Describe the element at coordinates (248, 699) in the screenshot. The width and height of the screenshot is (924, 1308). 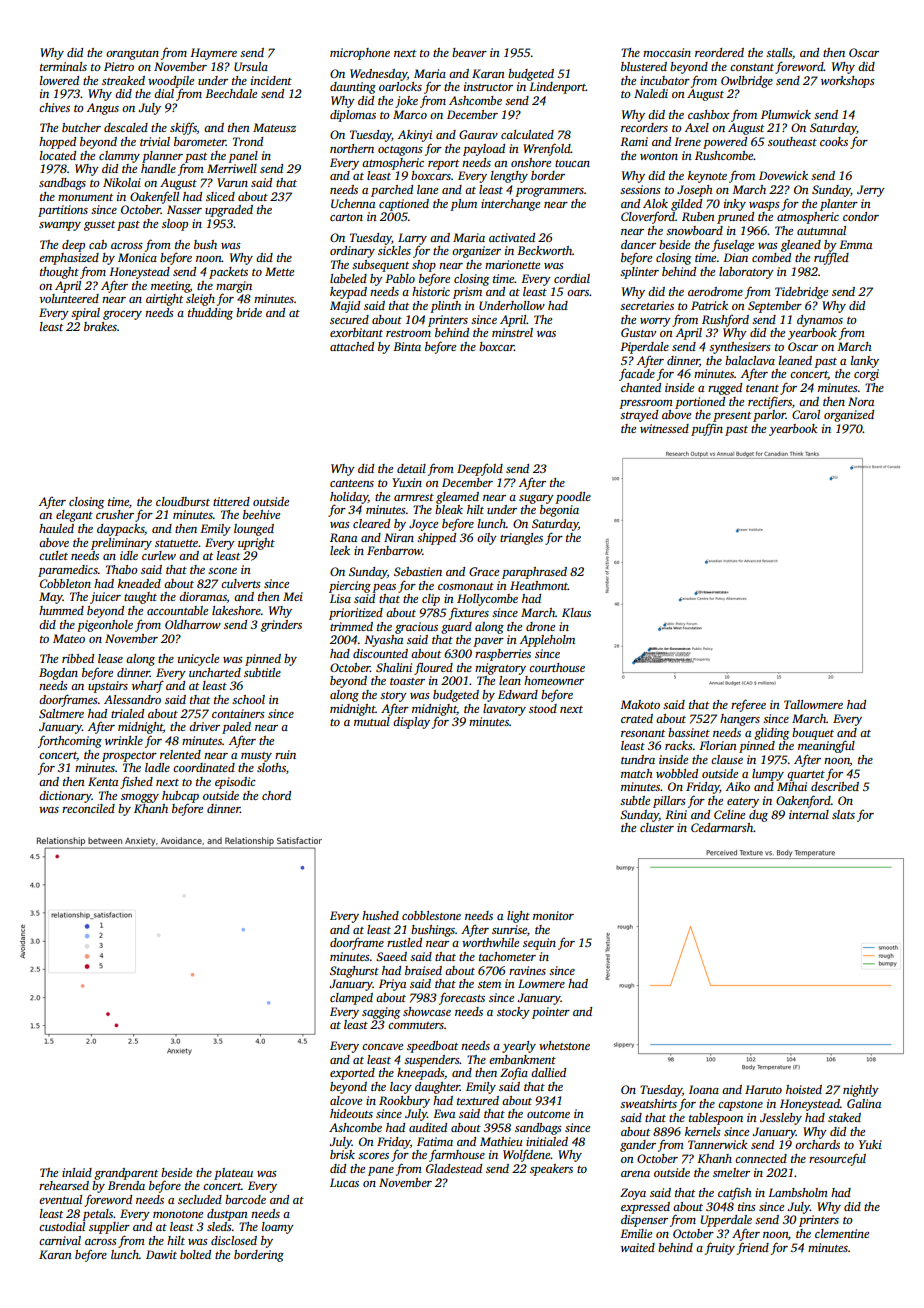
I see `school` at that location.
